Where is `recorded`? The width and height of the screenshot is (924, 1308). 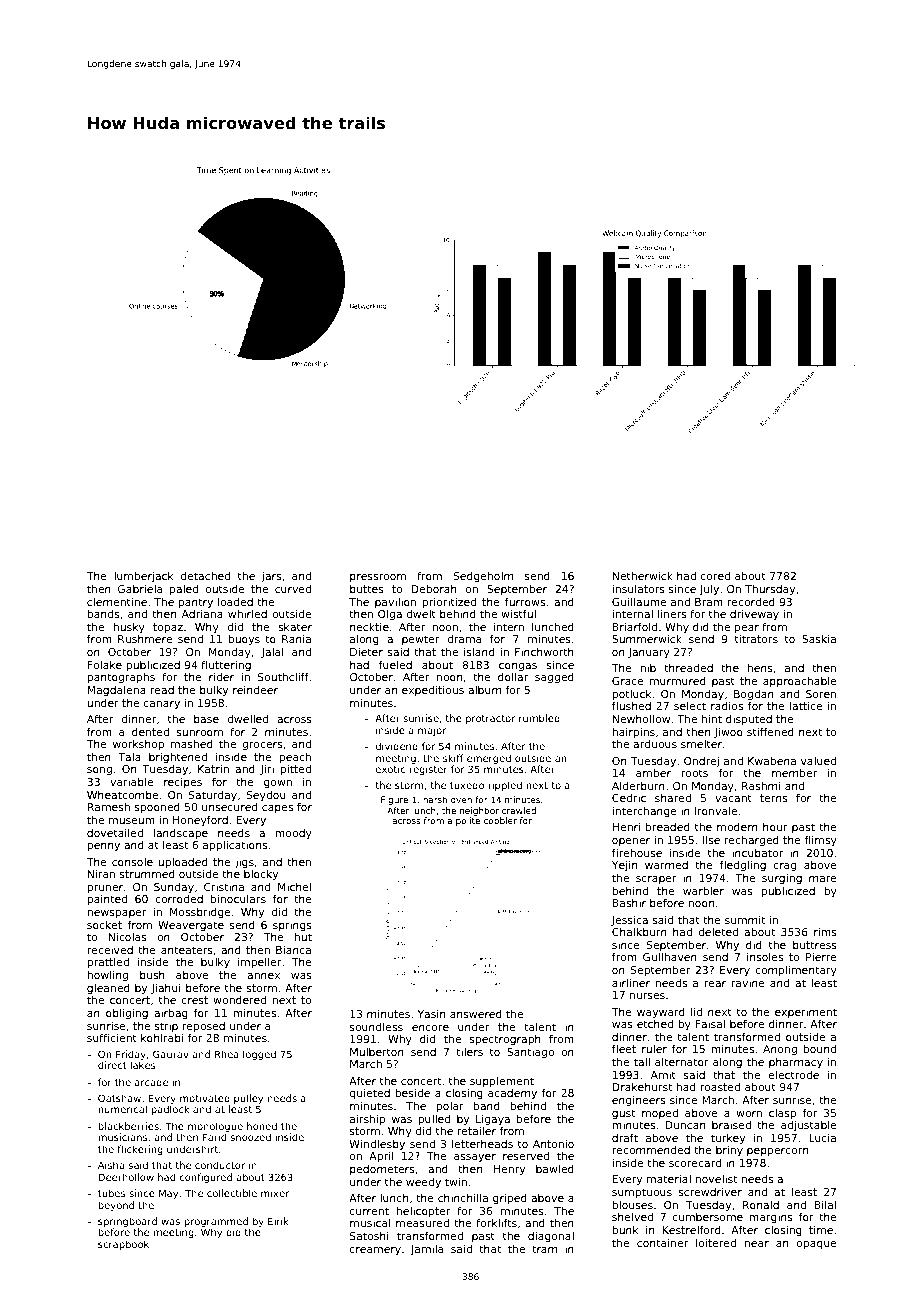 recorded is located at coordinates (751, 602).
